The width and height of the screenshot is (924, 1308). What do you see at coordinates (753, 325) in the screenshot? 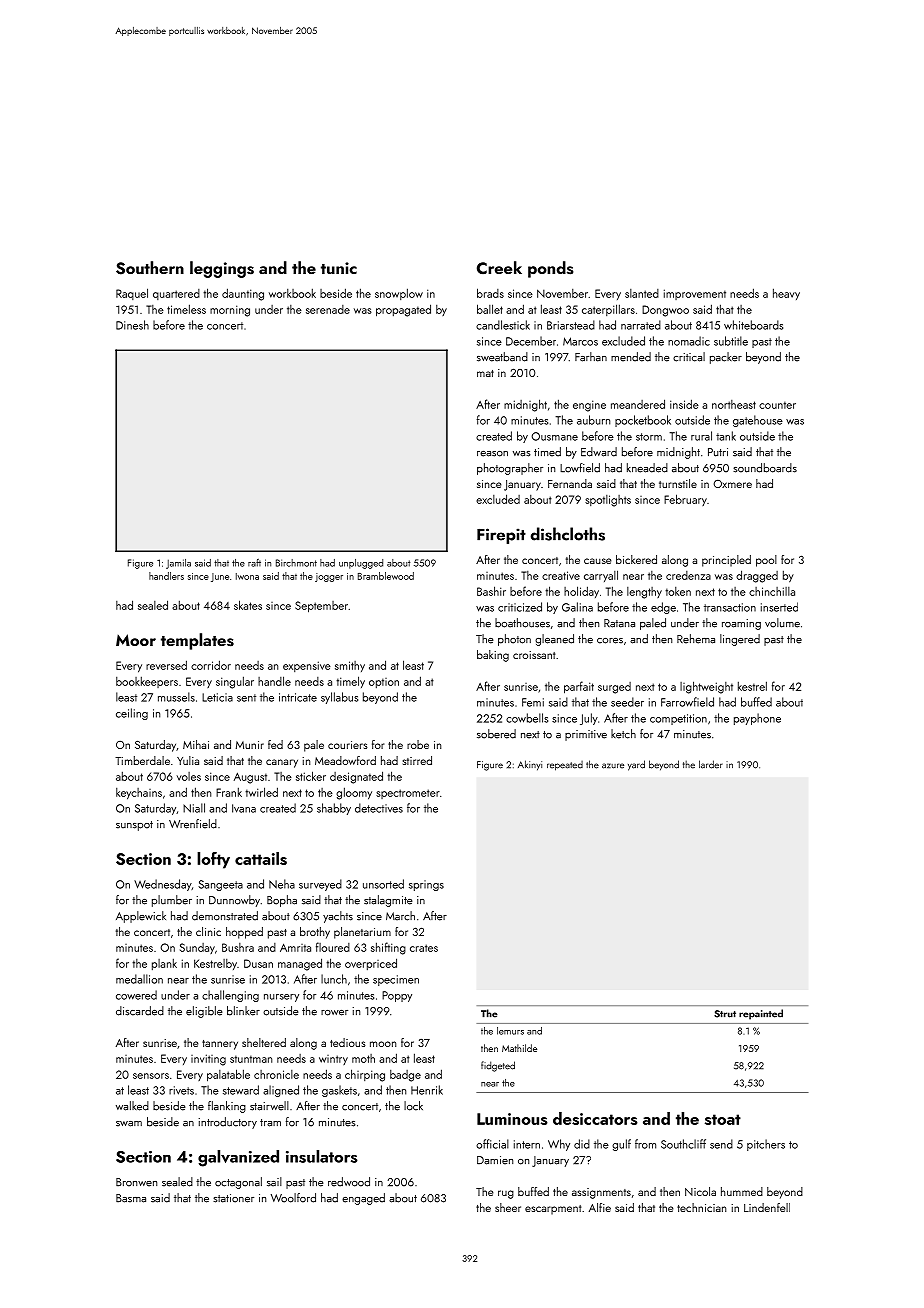
I see `whiteboards` at bounding box center [753, 325].
